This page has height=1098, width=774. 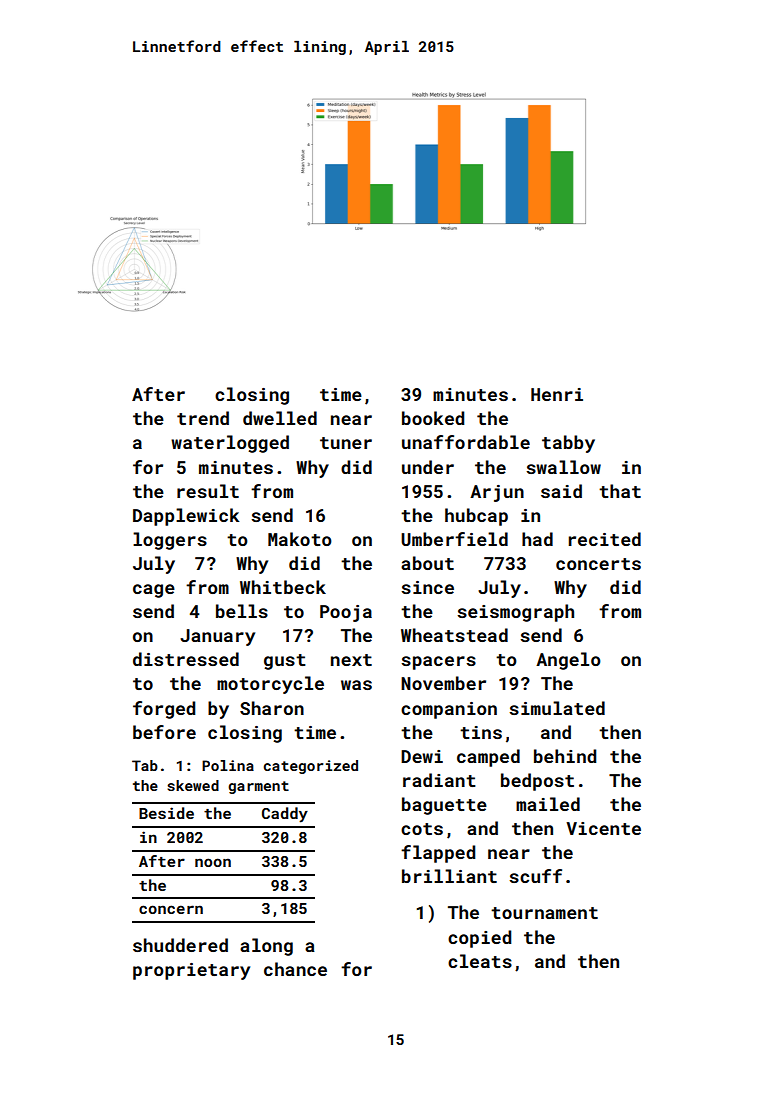 I want to click on trend, so click(x=203, y=418).
